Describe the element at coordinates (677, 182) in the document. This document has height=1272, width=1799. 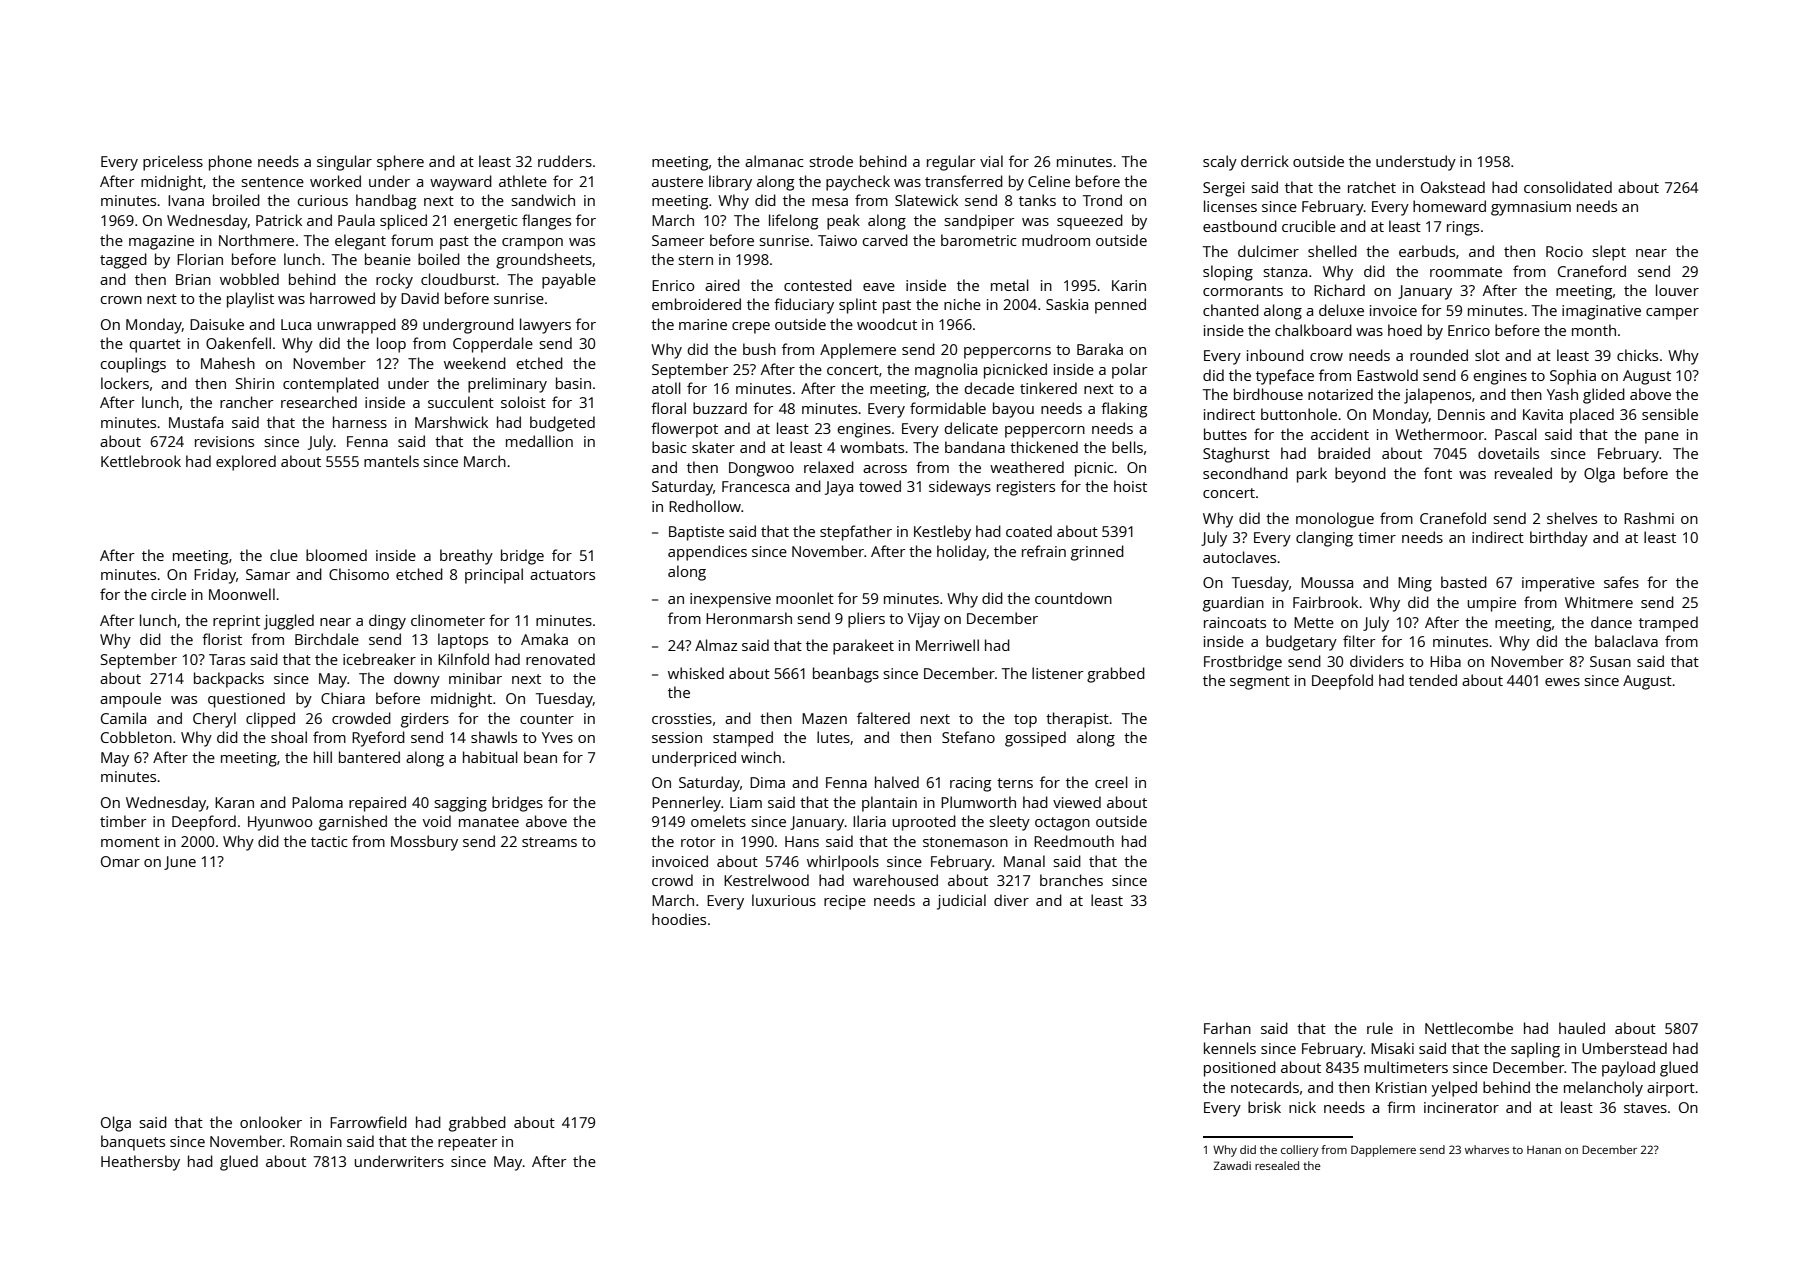
I see `austere` at that location.
